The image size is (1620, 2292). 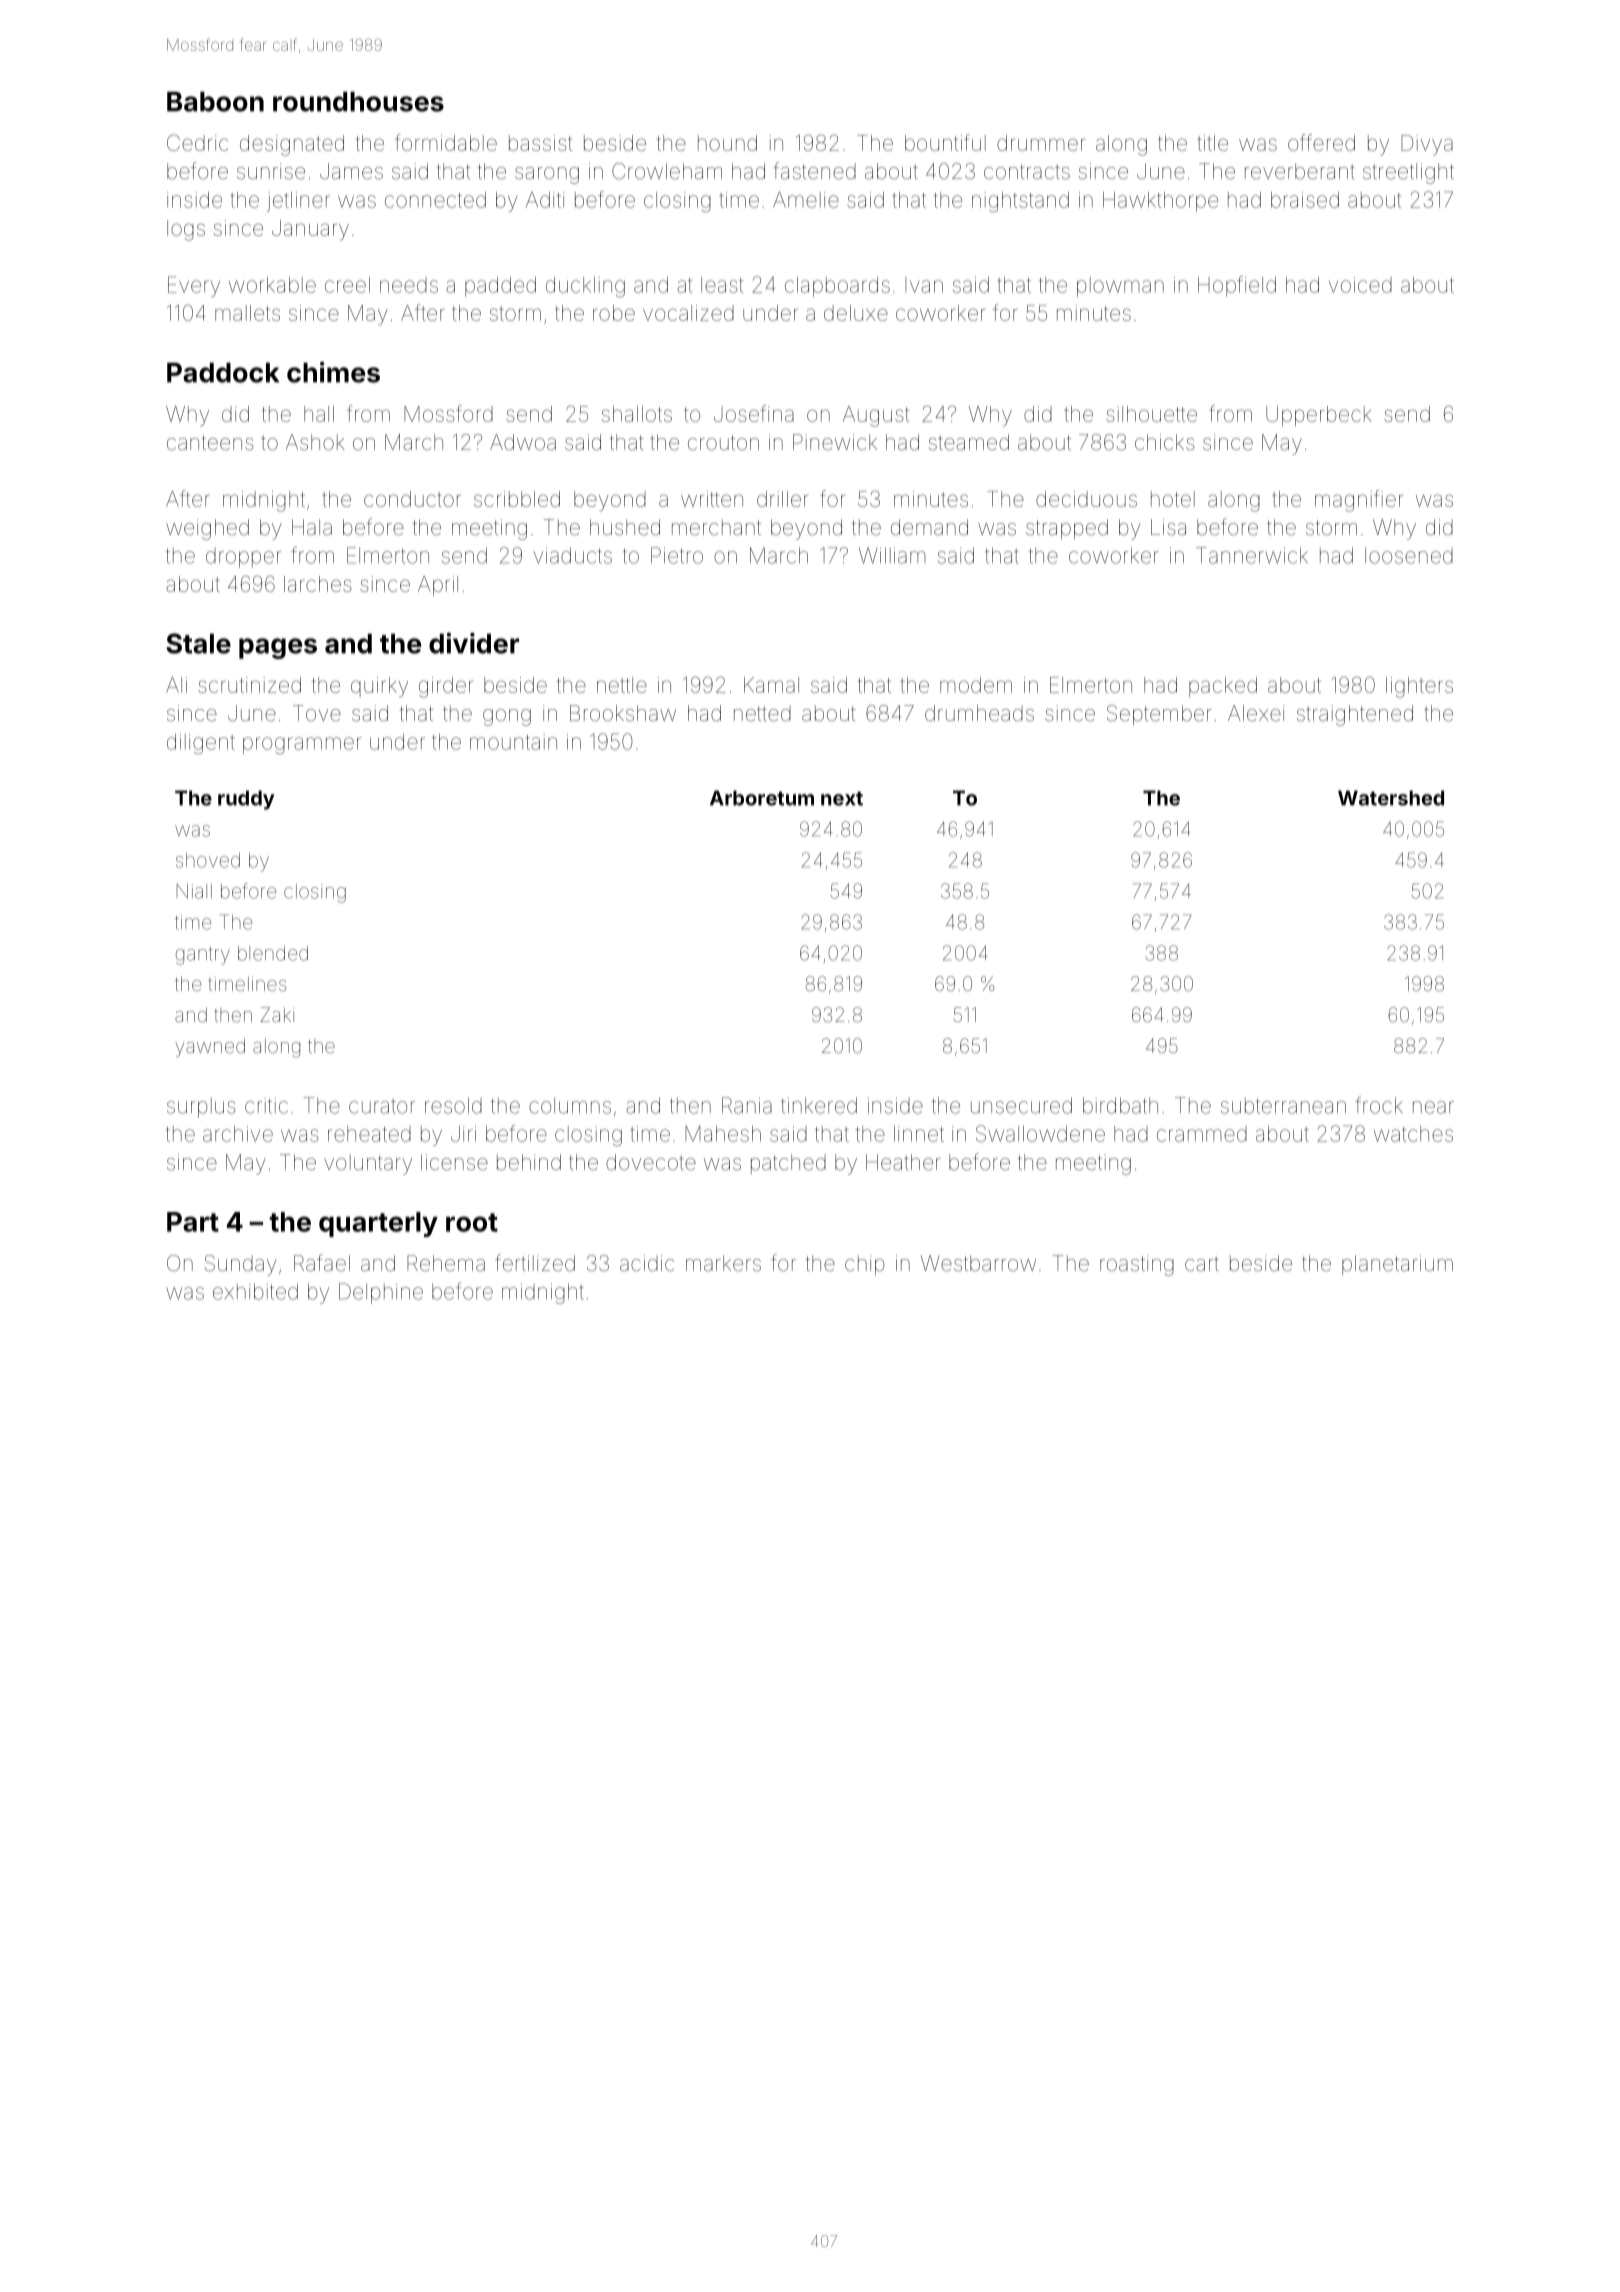 I want to click on girder, so click(x=446, y=687).
